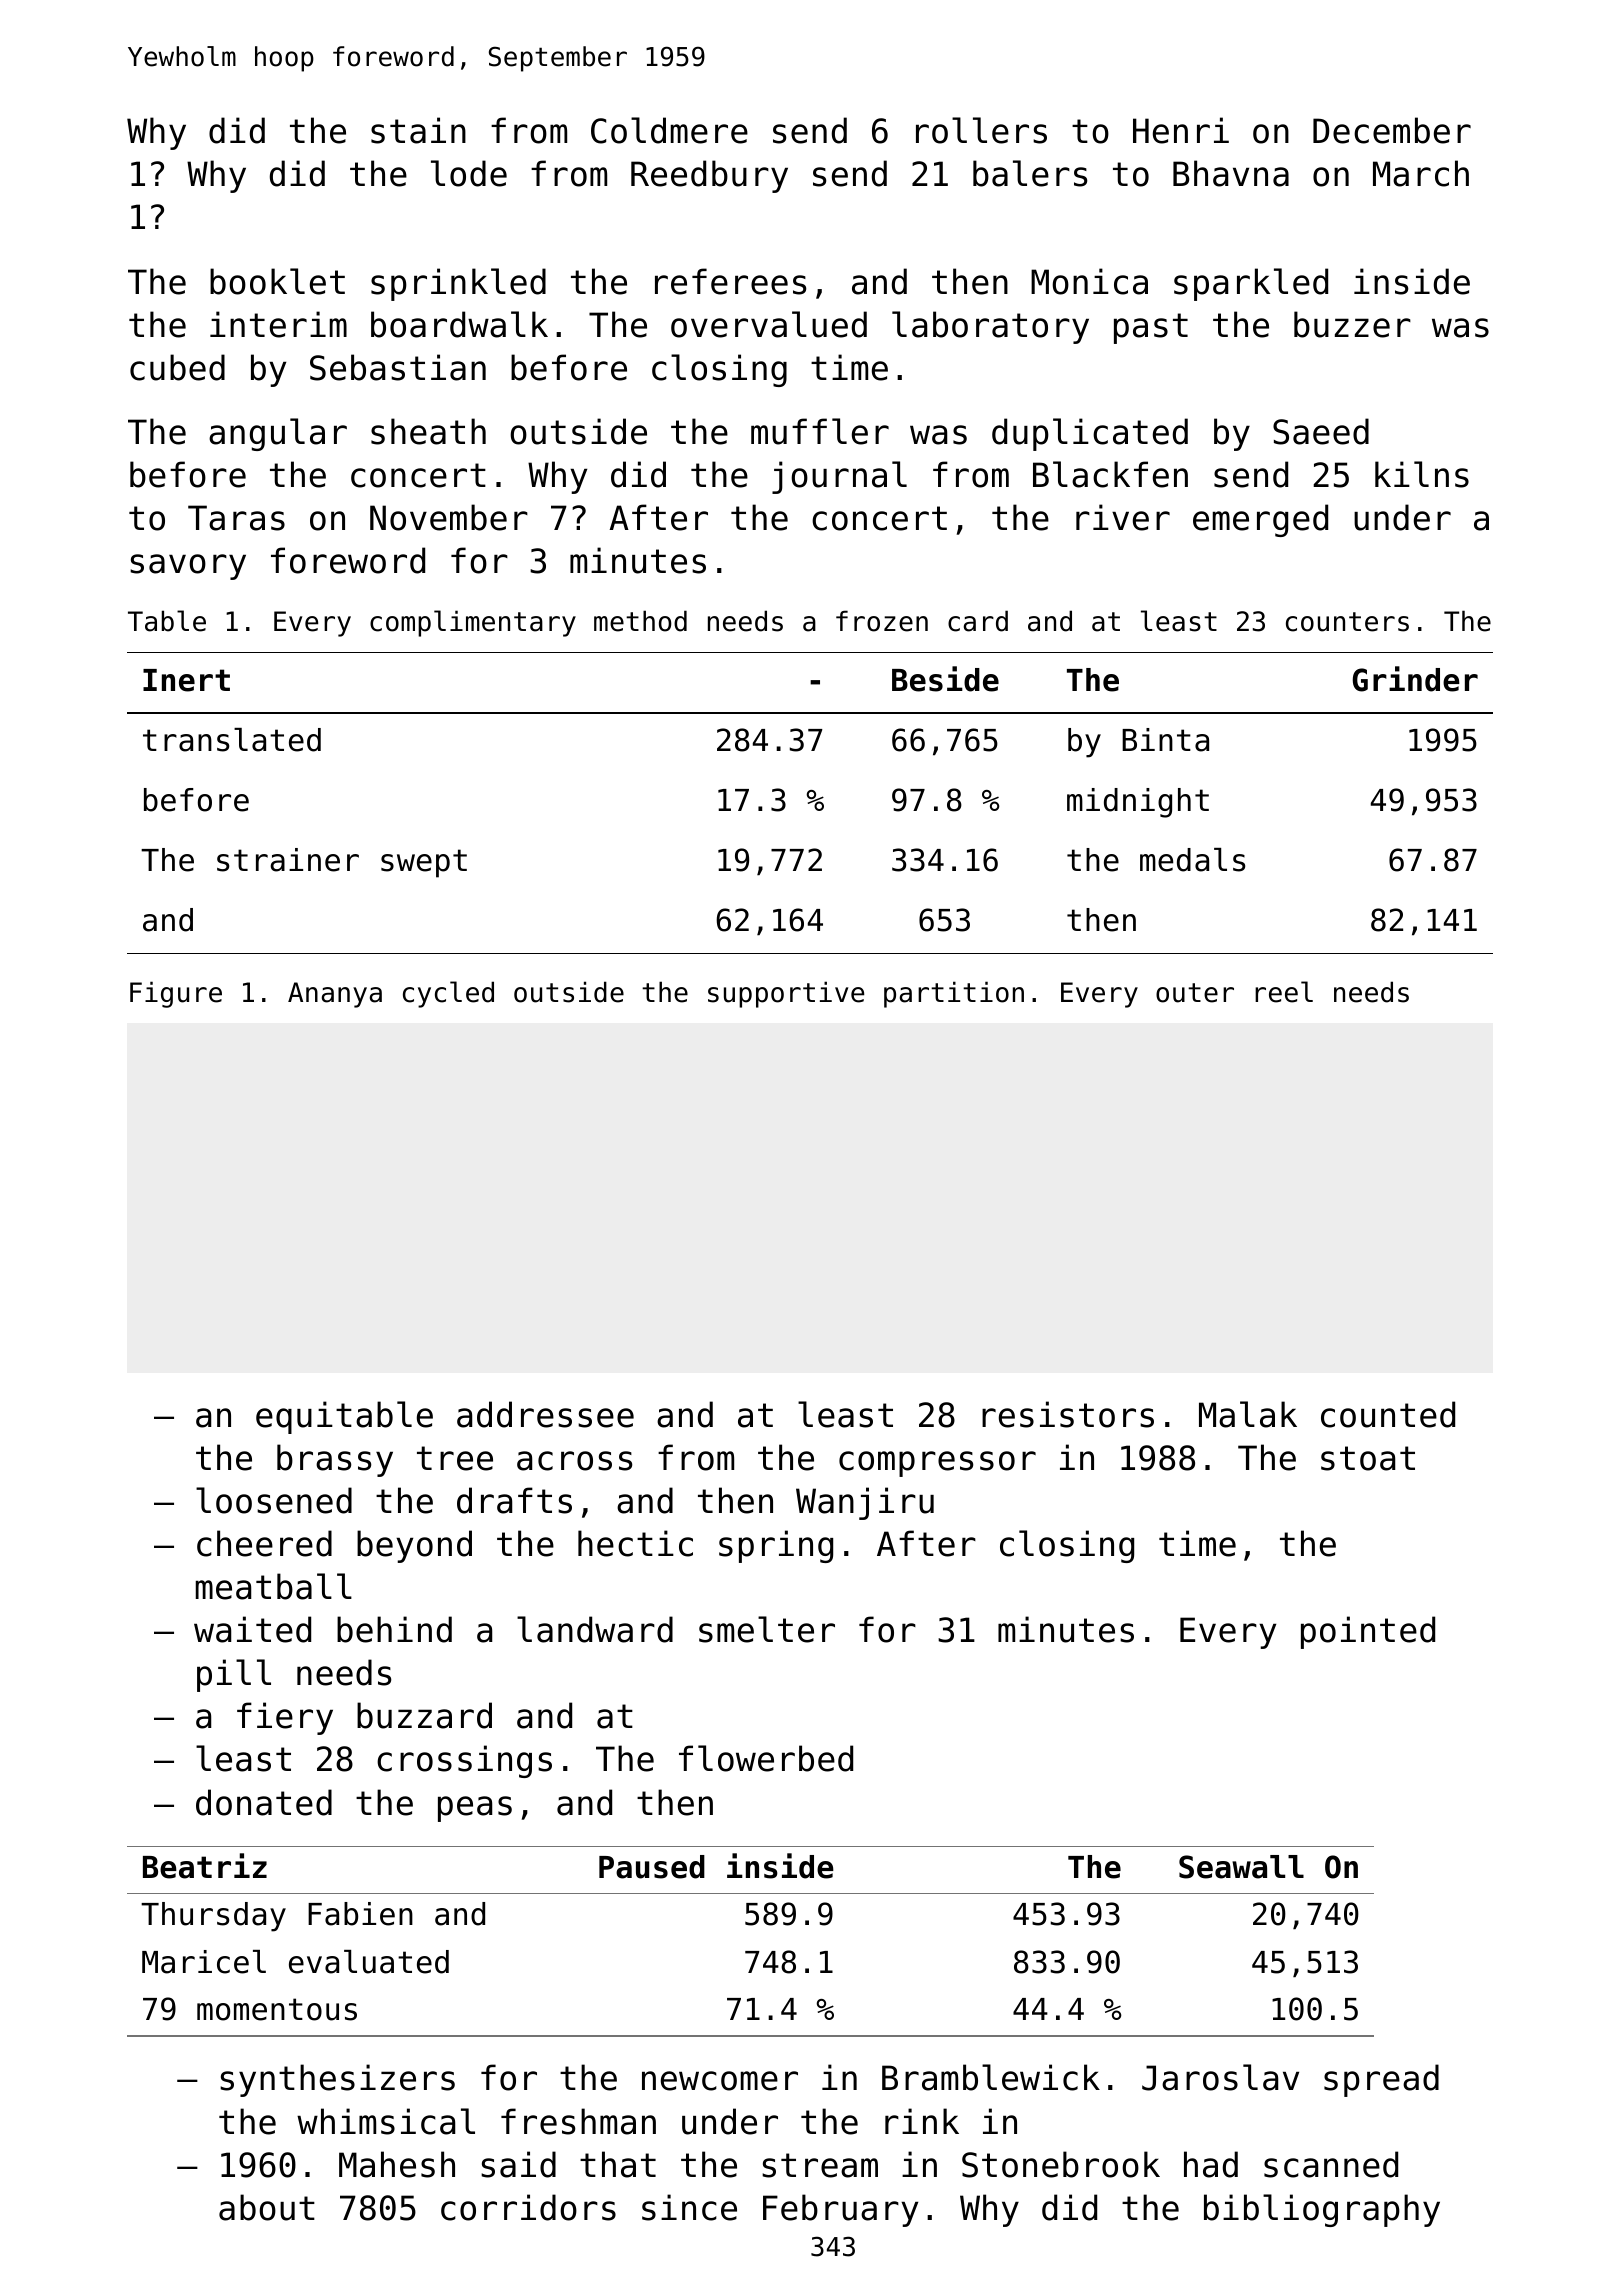 The image size is (1620, 2292). Describe the element at coordinates (232, 740) in the screenshot. I see `translated` at that location.
